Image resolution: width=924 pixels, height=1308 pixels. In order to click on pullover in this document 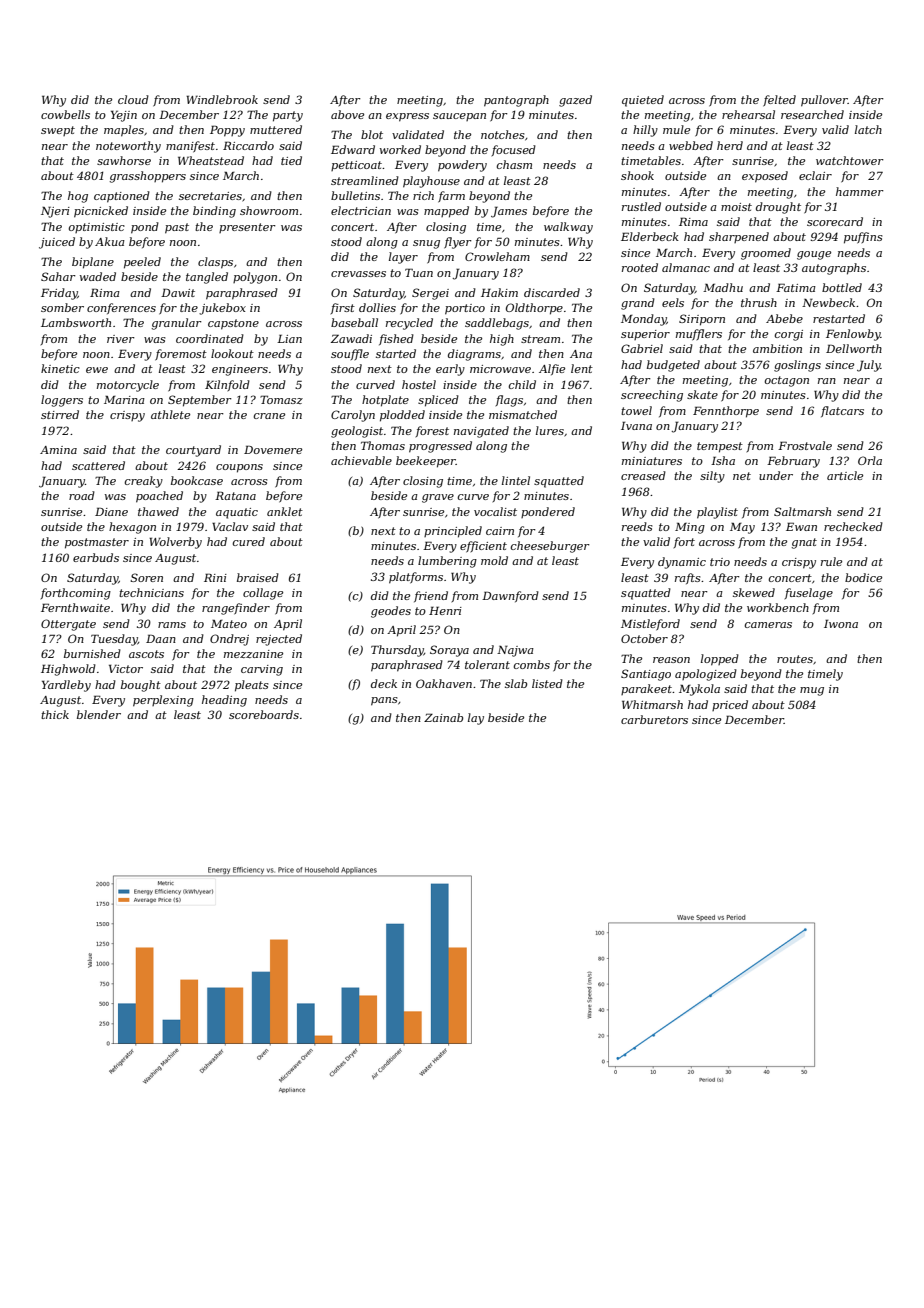, I will do `click(824, 101)`.
